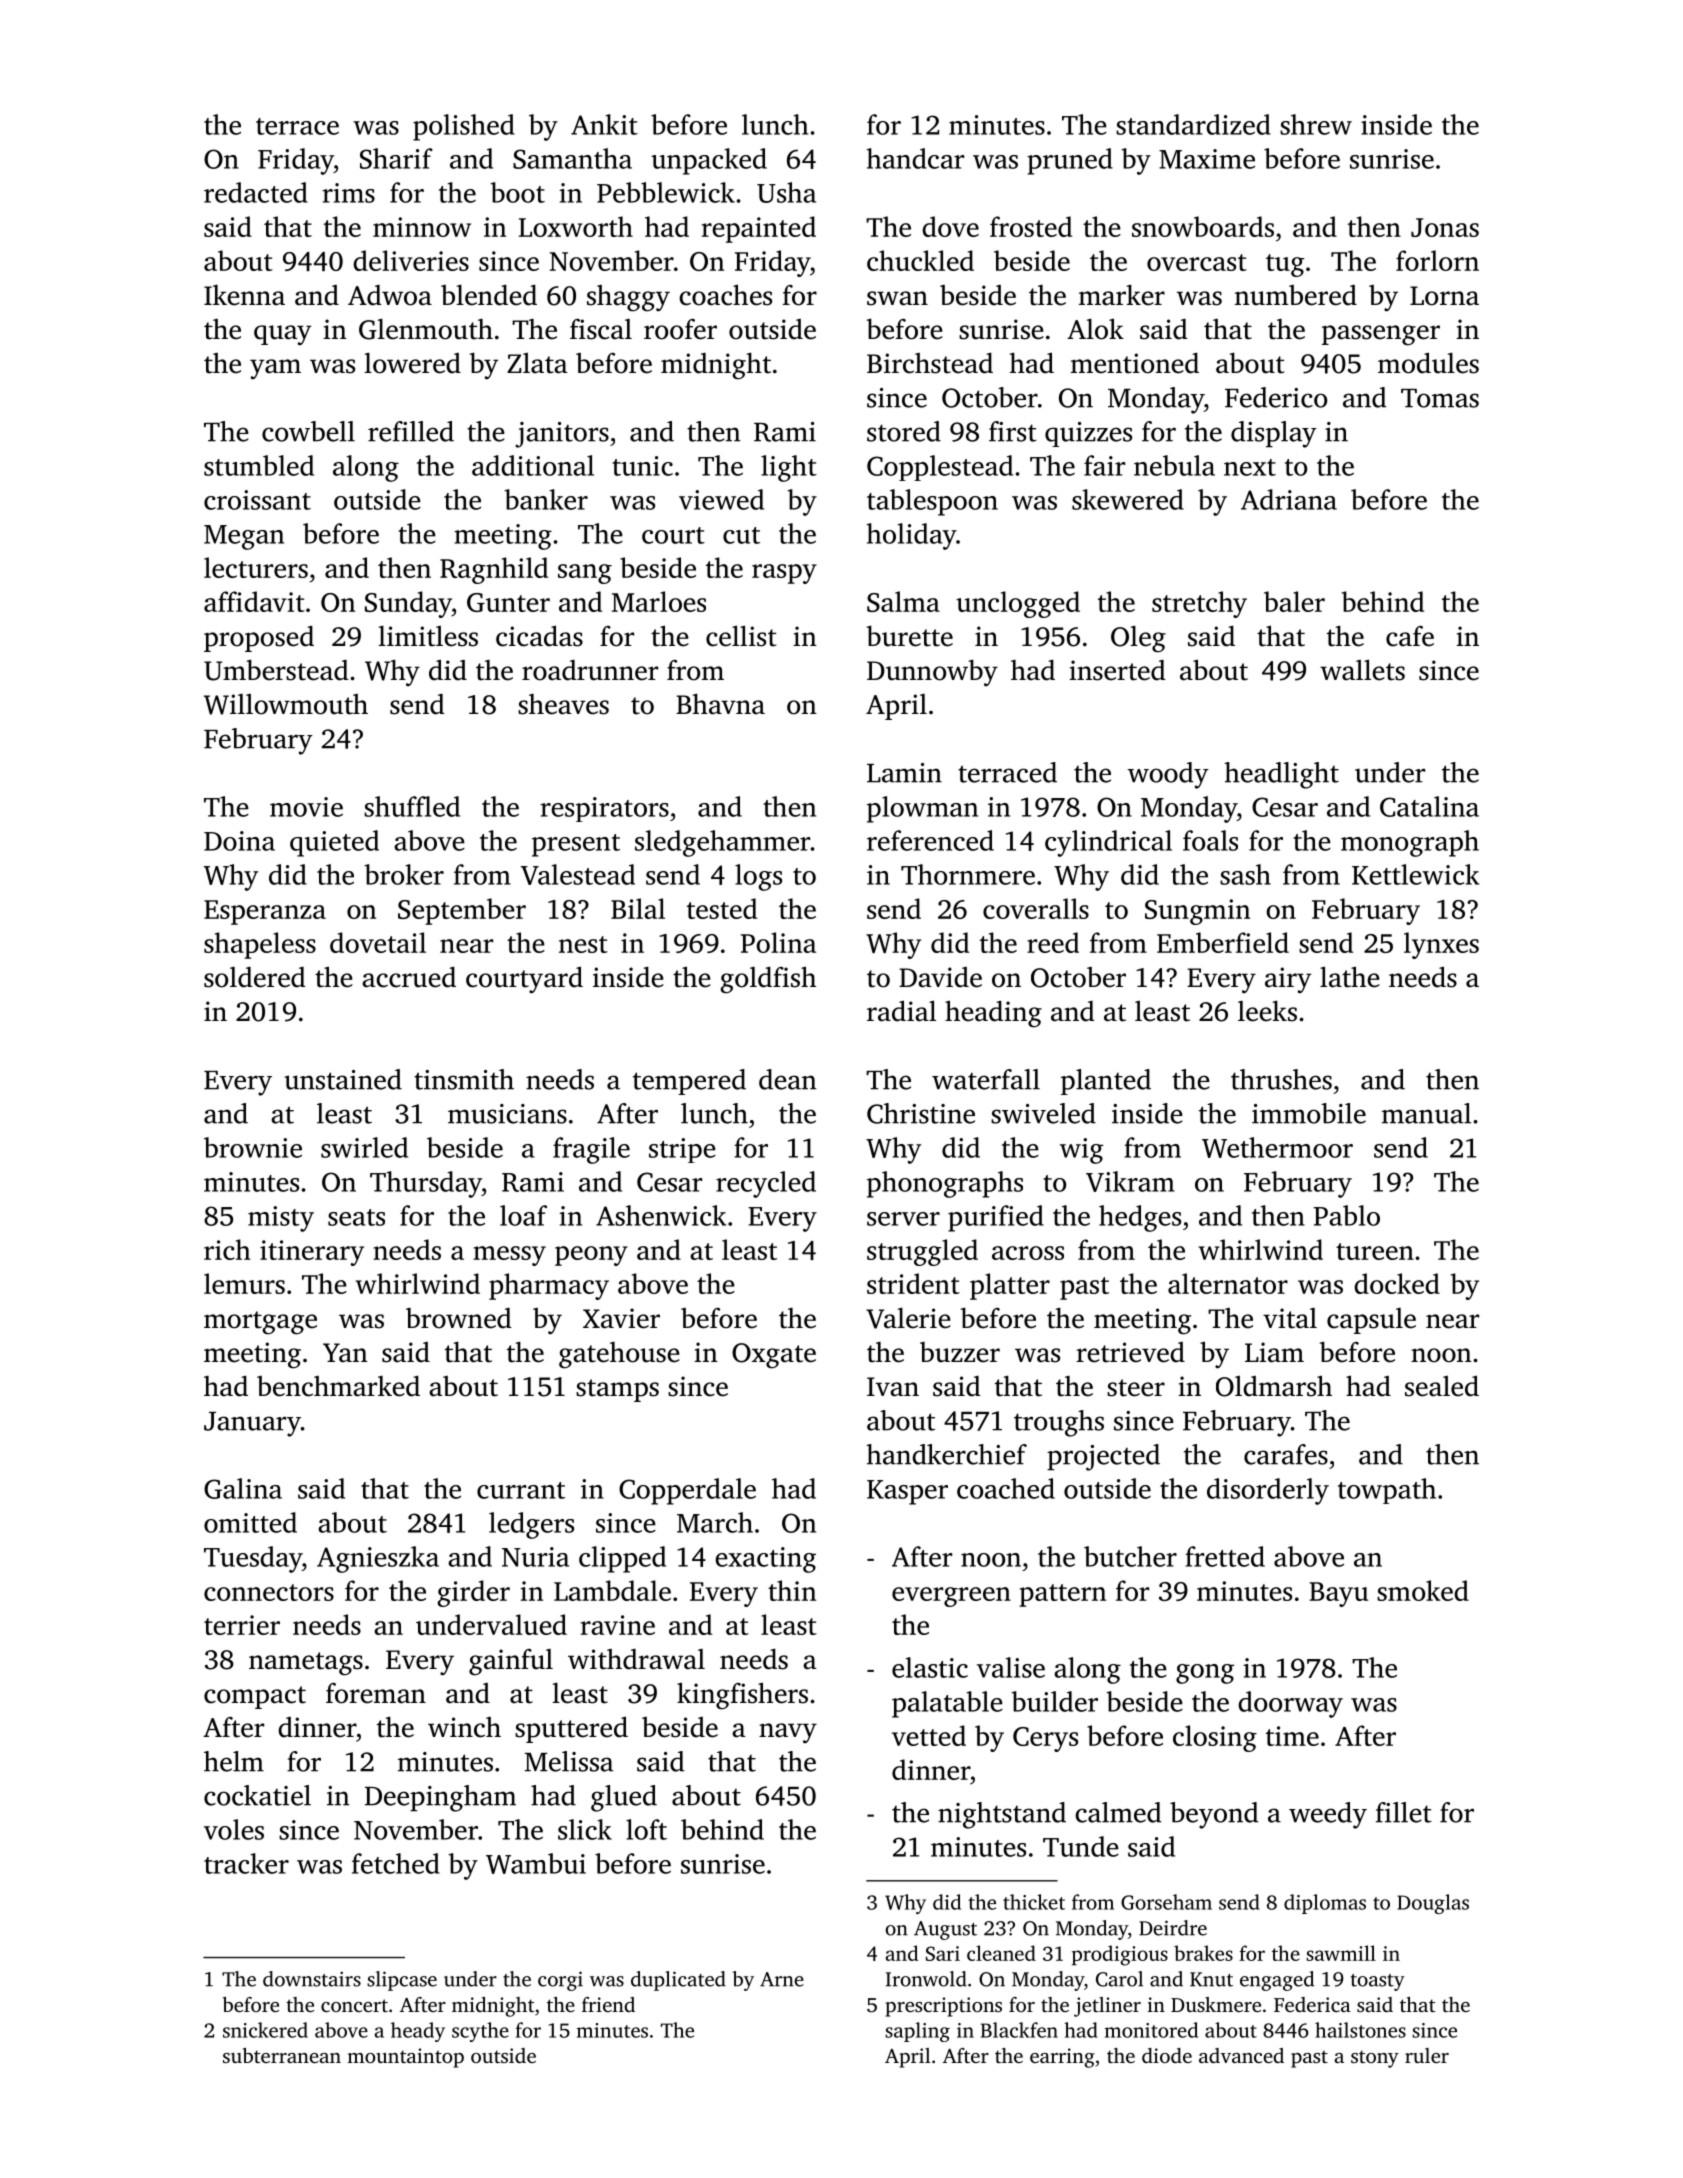  Describe the element at coordinates (1288, 980) in the document. I see `airy` at that location.
